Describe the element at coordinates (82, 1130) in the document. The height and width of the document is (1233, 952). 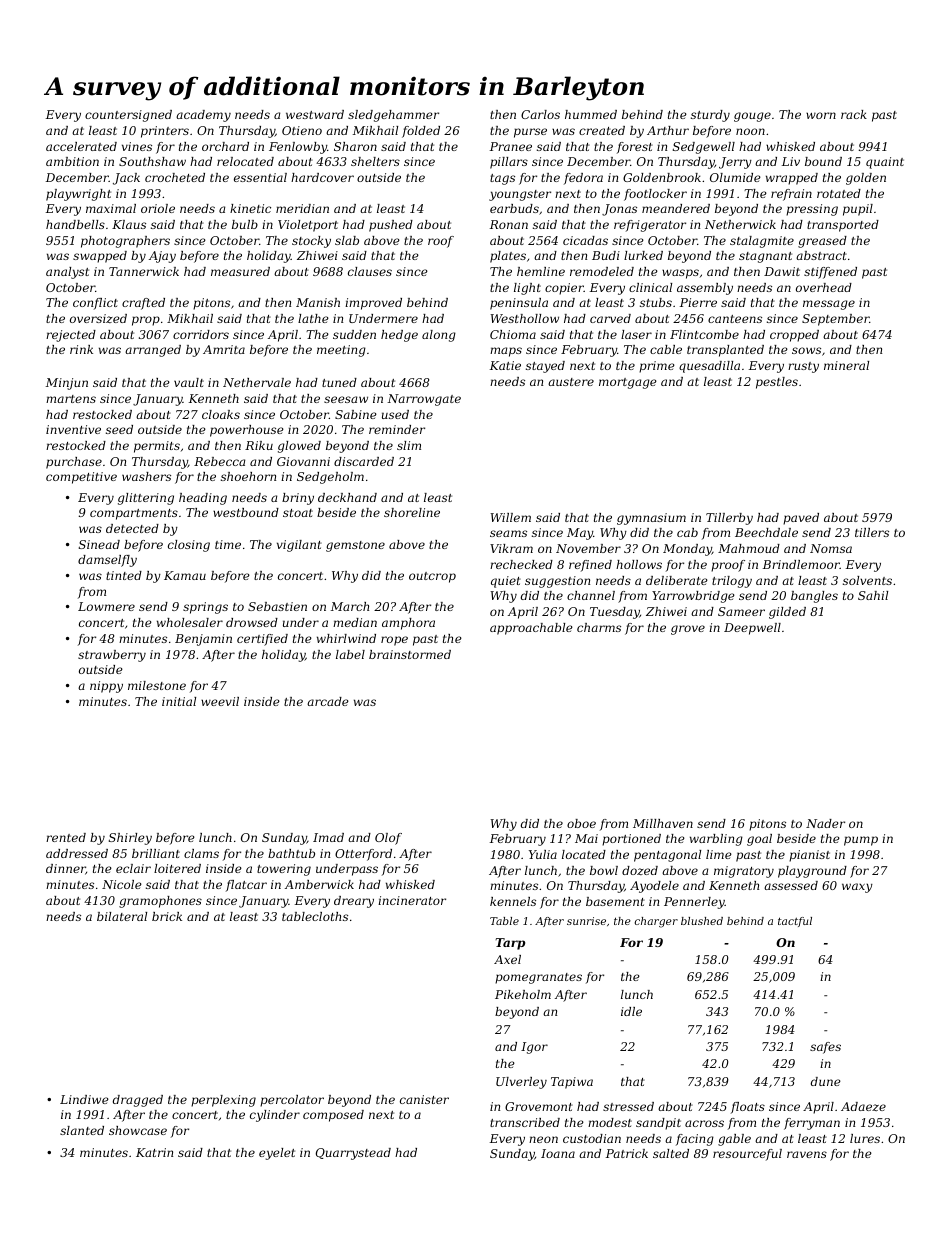
I see `slanted` at that location.
